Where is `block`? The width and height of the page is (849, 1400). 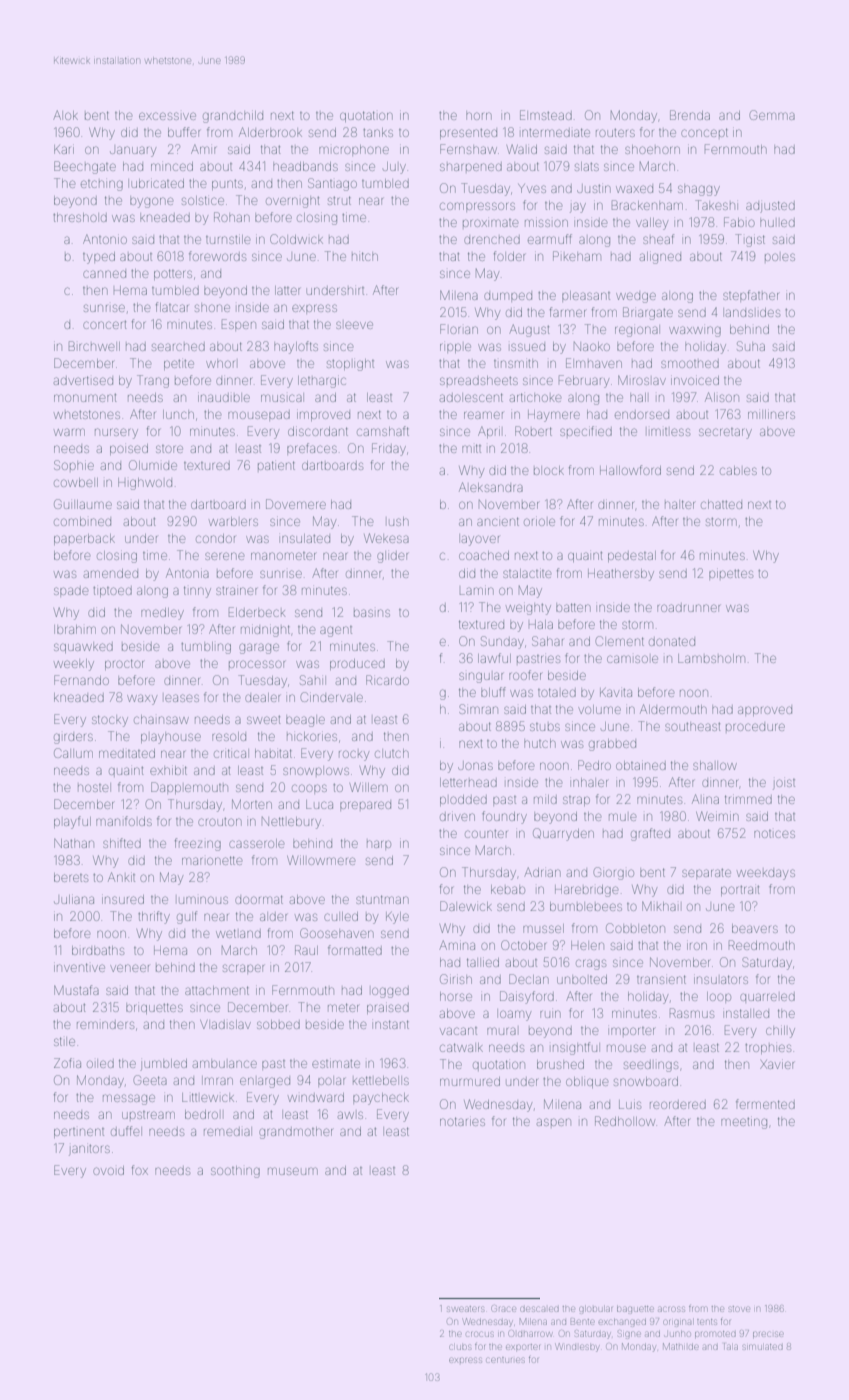
block is located at coordinates (549, 470).
